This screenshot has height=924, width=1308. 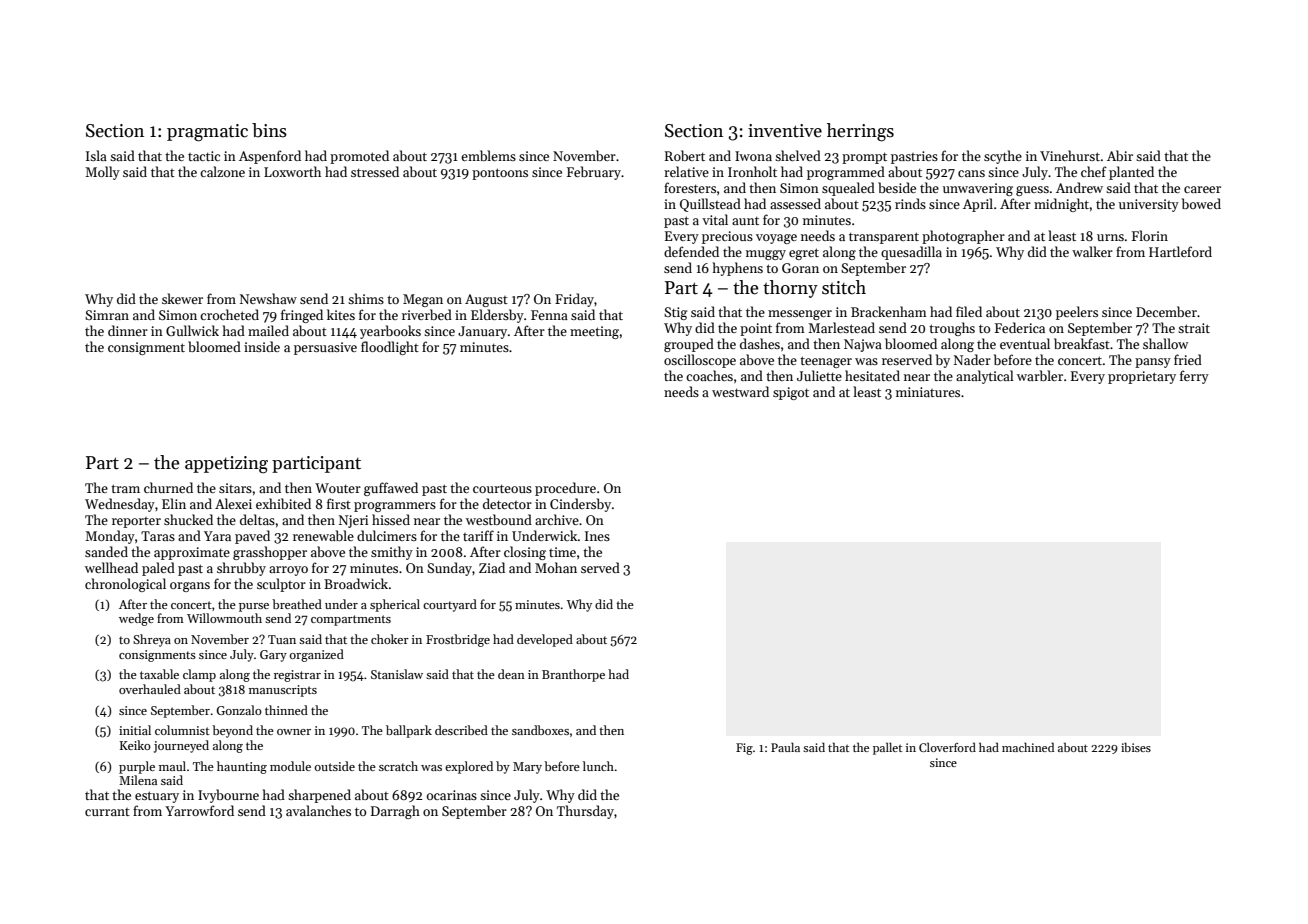 What do you see at coordinates (785, 131) in the screenshot?
I see `inventive` at bounding box center [785, 131].
